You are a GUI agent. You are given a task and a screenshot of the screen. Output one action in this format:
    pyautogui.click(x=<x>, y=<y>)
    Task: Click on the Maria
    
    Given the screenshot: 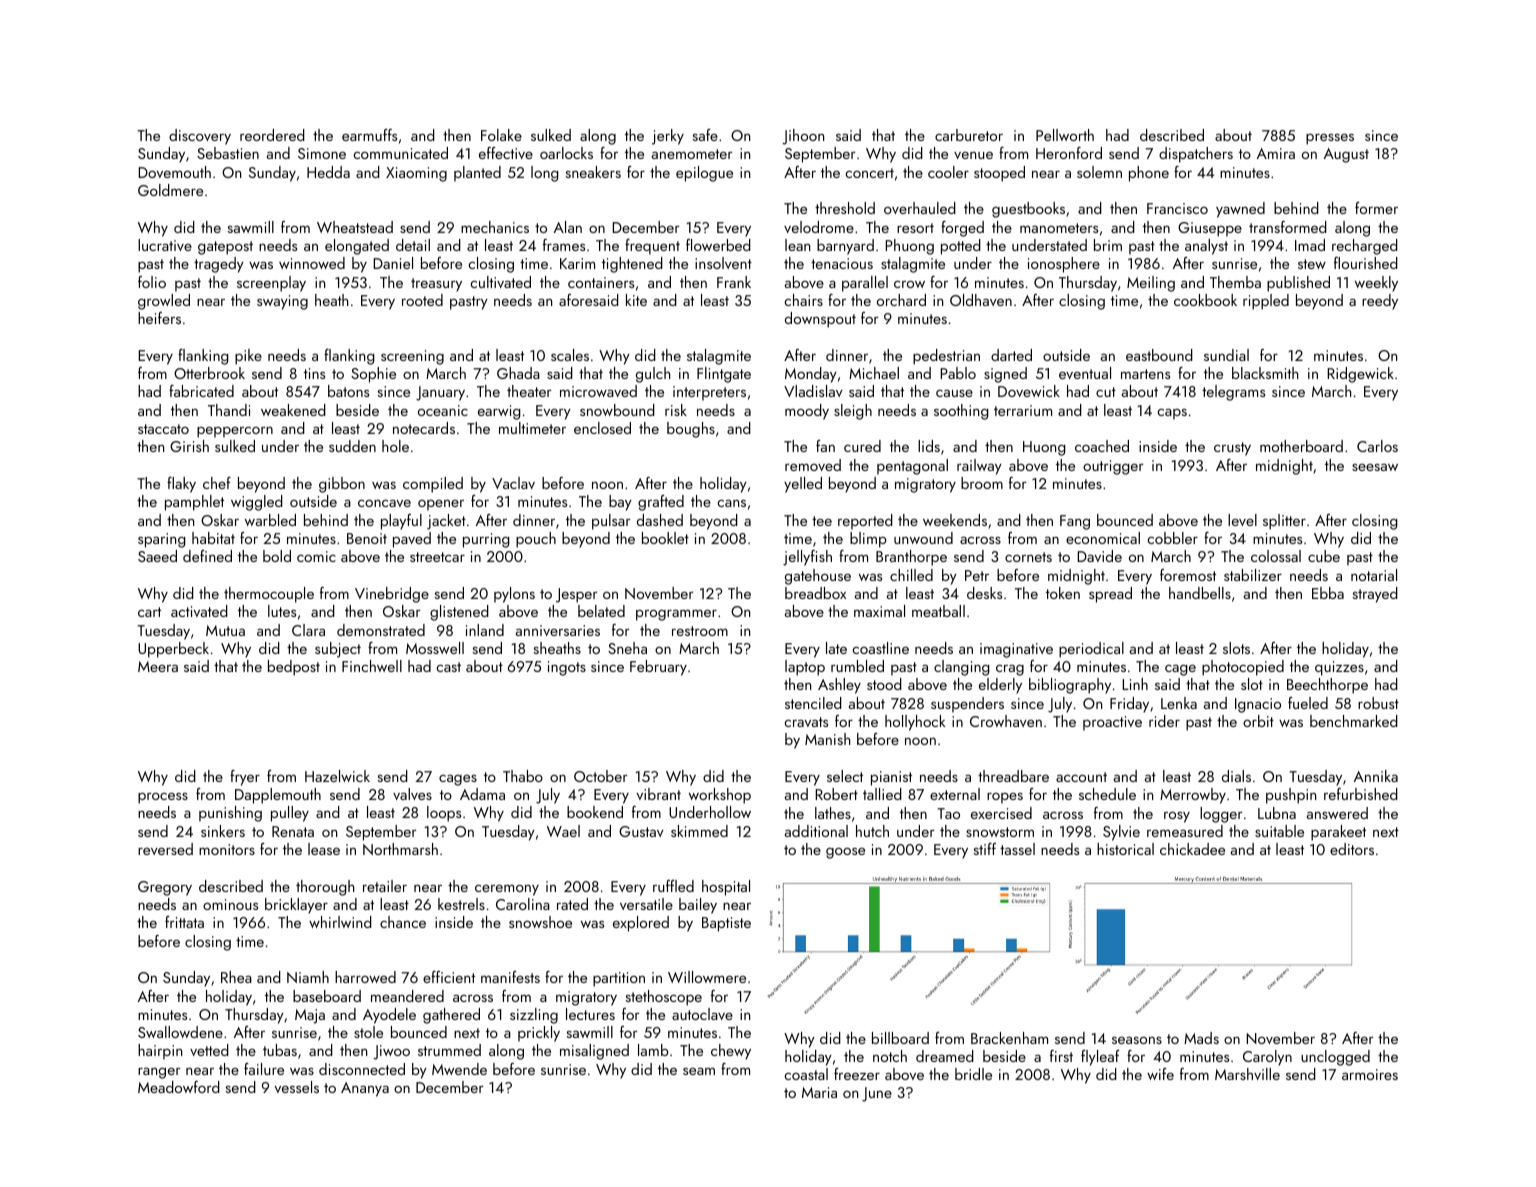 What is the action you would take?
    pyautogui.click(x=819, y=1092)
